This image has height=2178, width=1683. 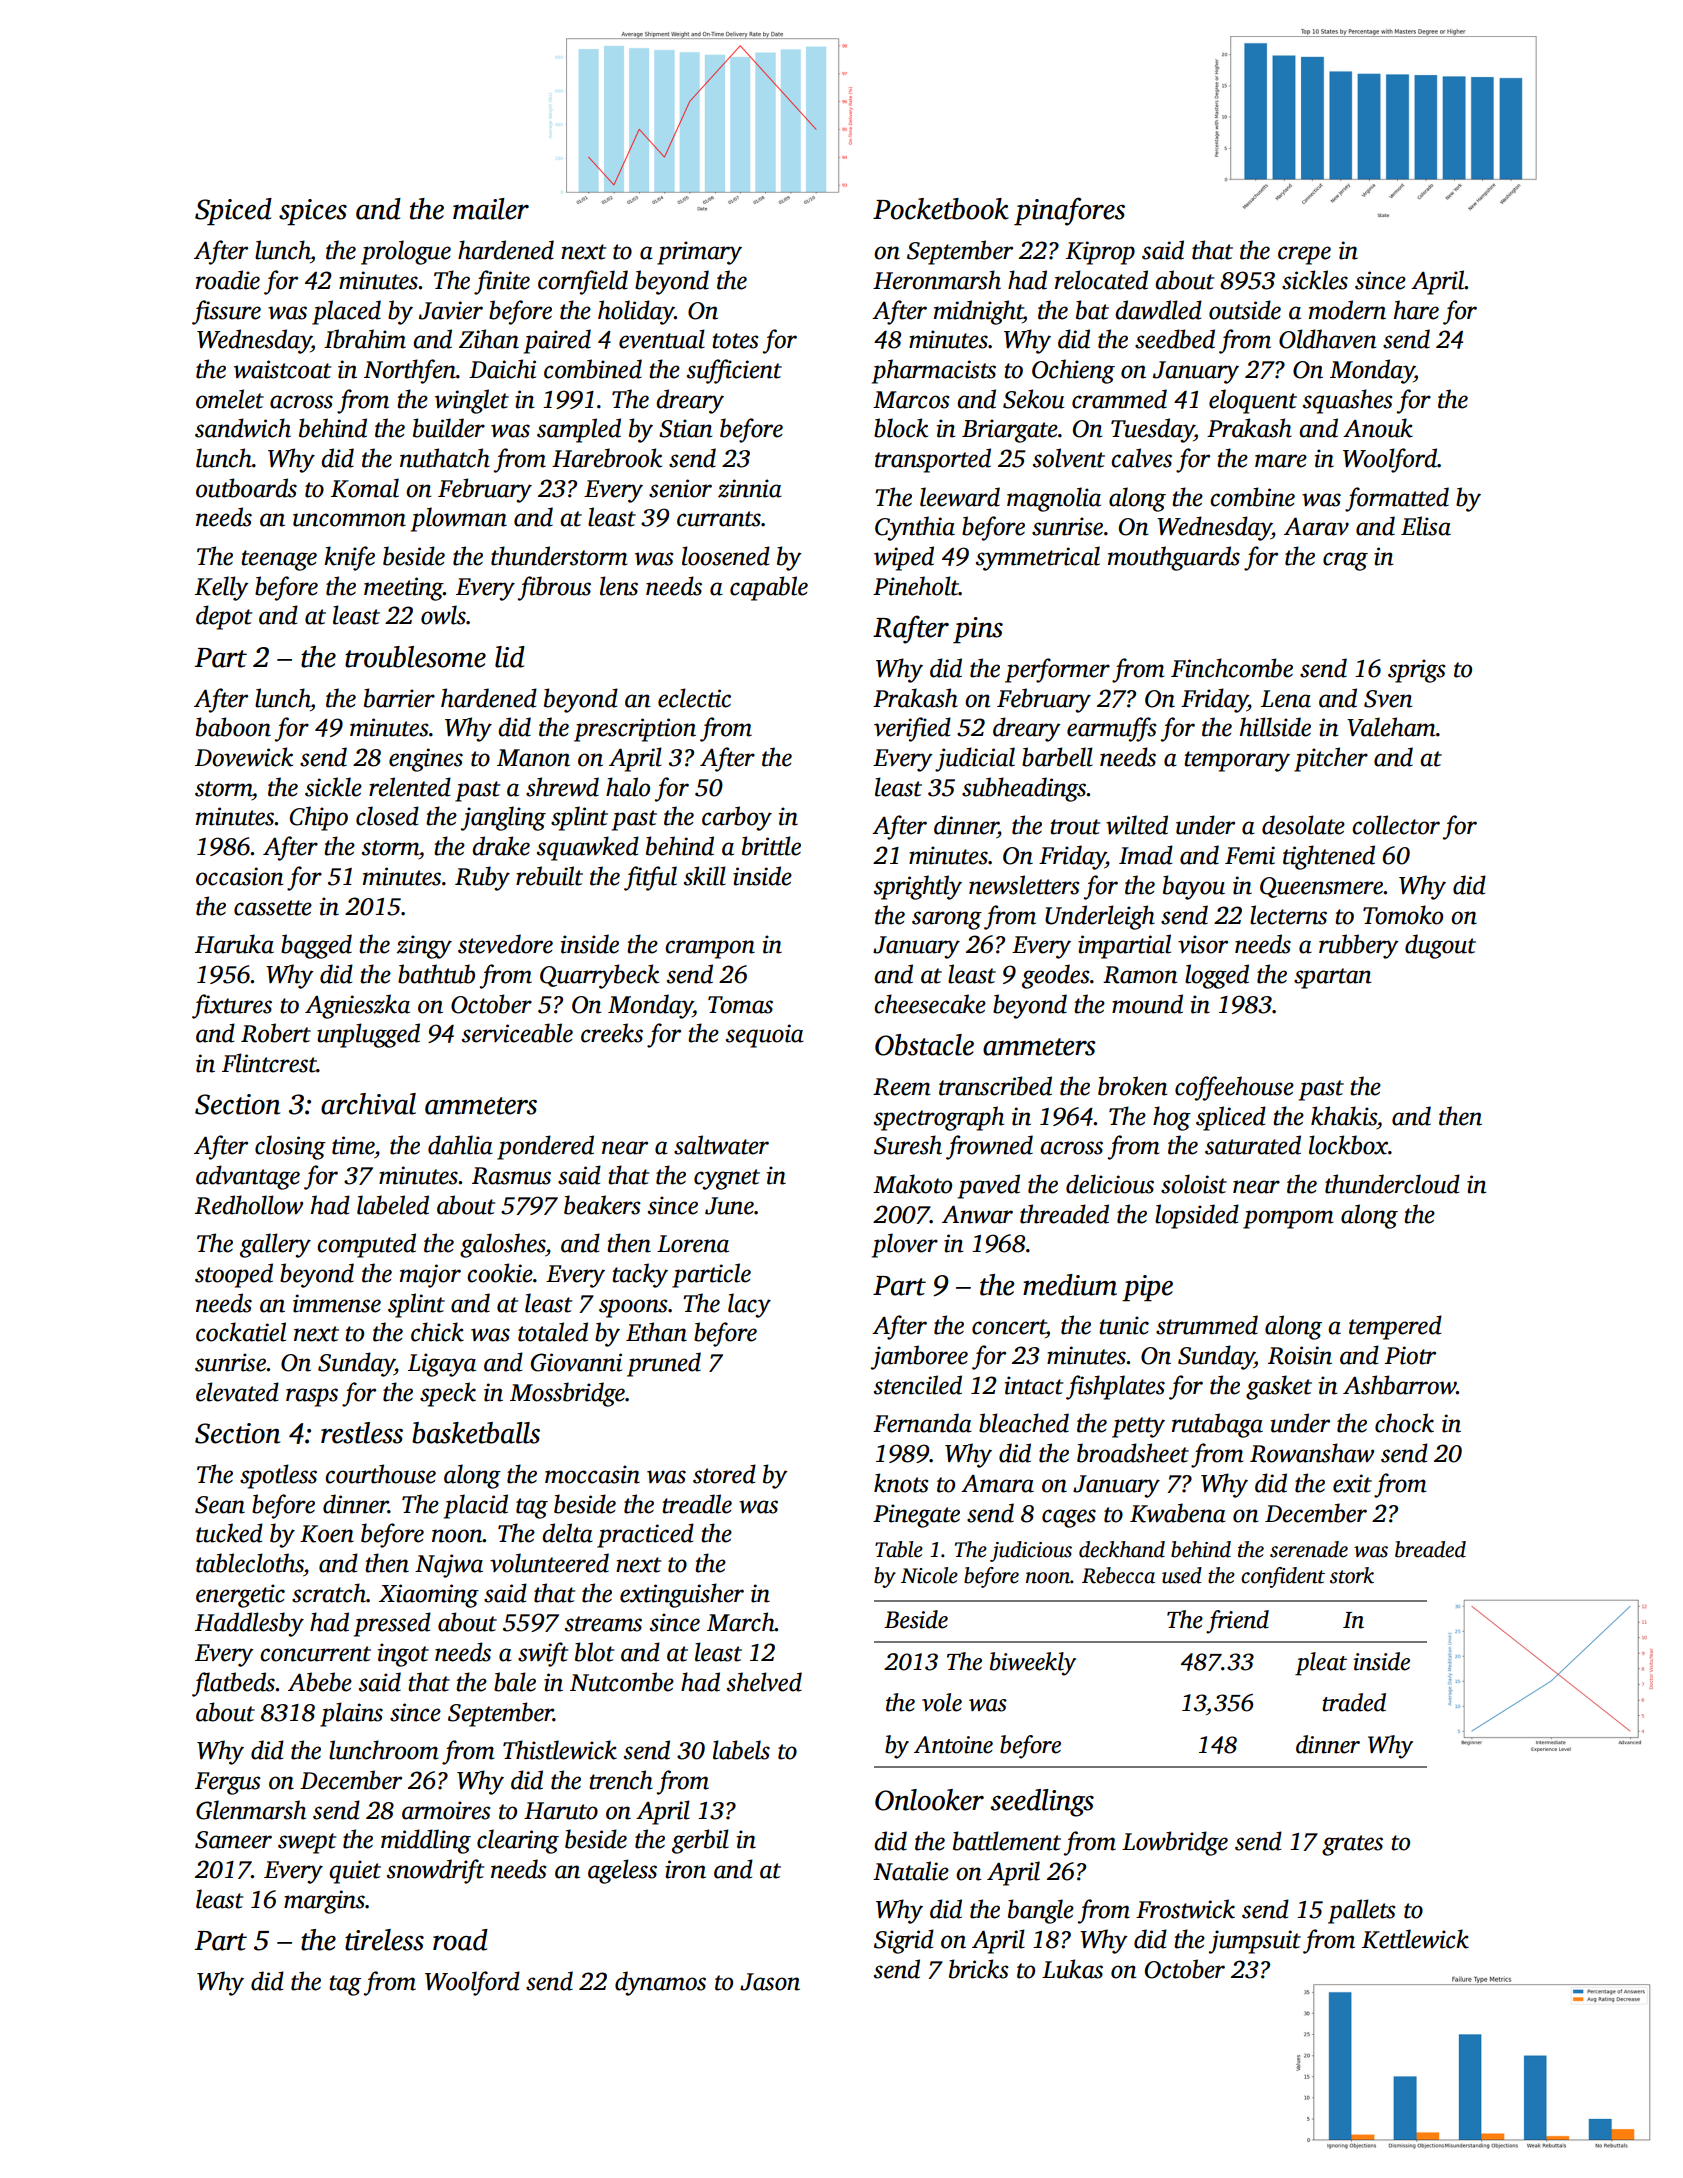 What do you see at coordinates (384, 1940) in the image?
I see `tireless` at bounding box center [384, 1940].
